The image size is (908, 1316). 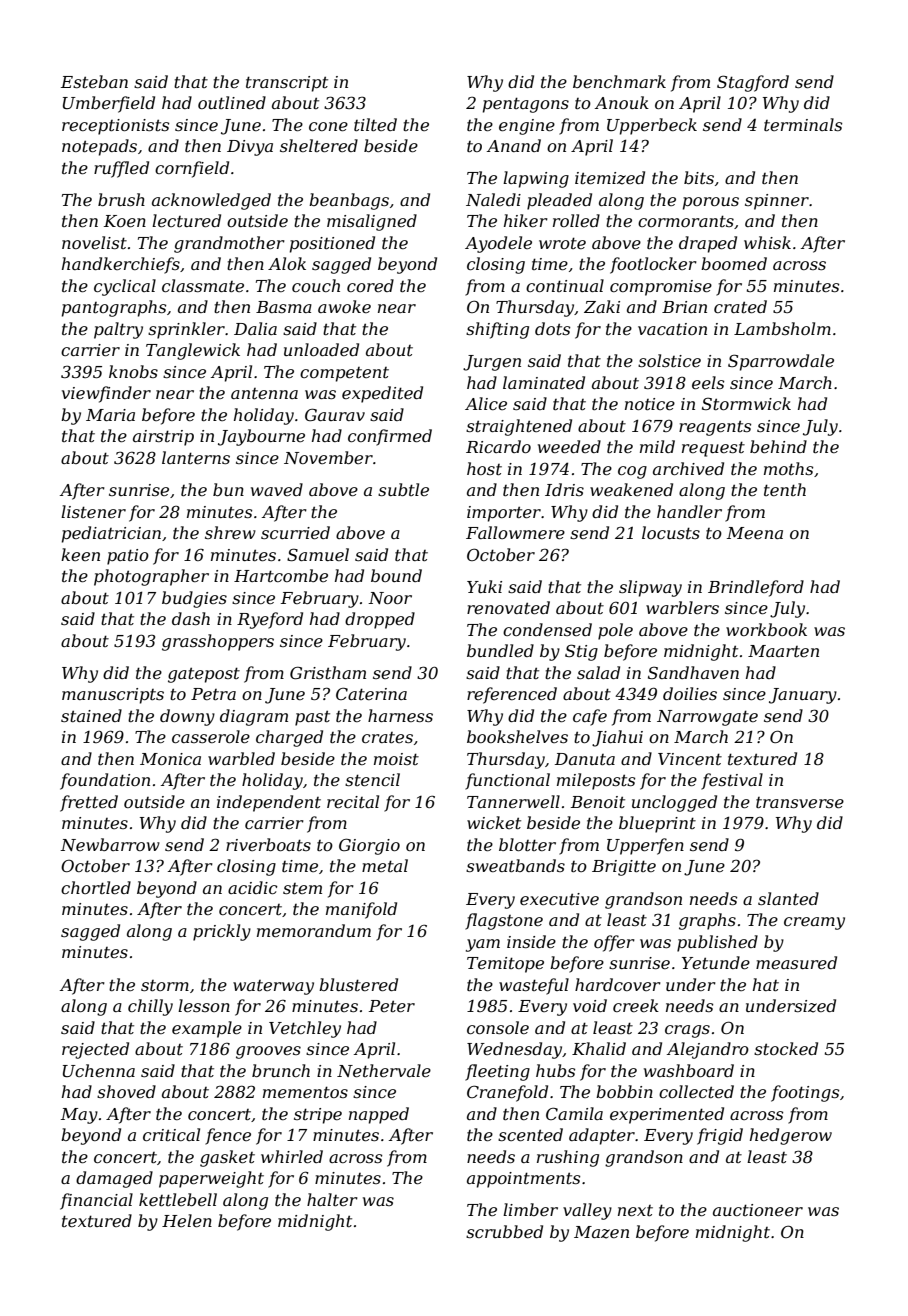 What do you see at coordinates (361, 910) in the document?
I see `manifold` at bounding box center [361, 910].
